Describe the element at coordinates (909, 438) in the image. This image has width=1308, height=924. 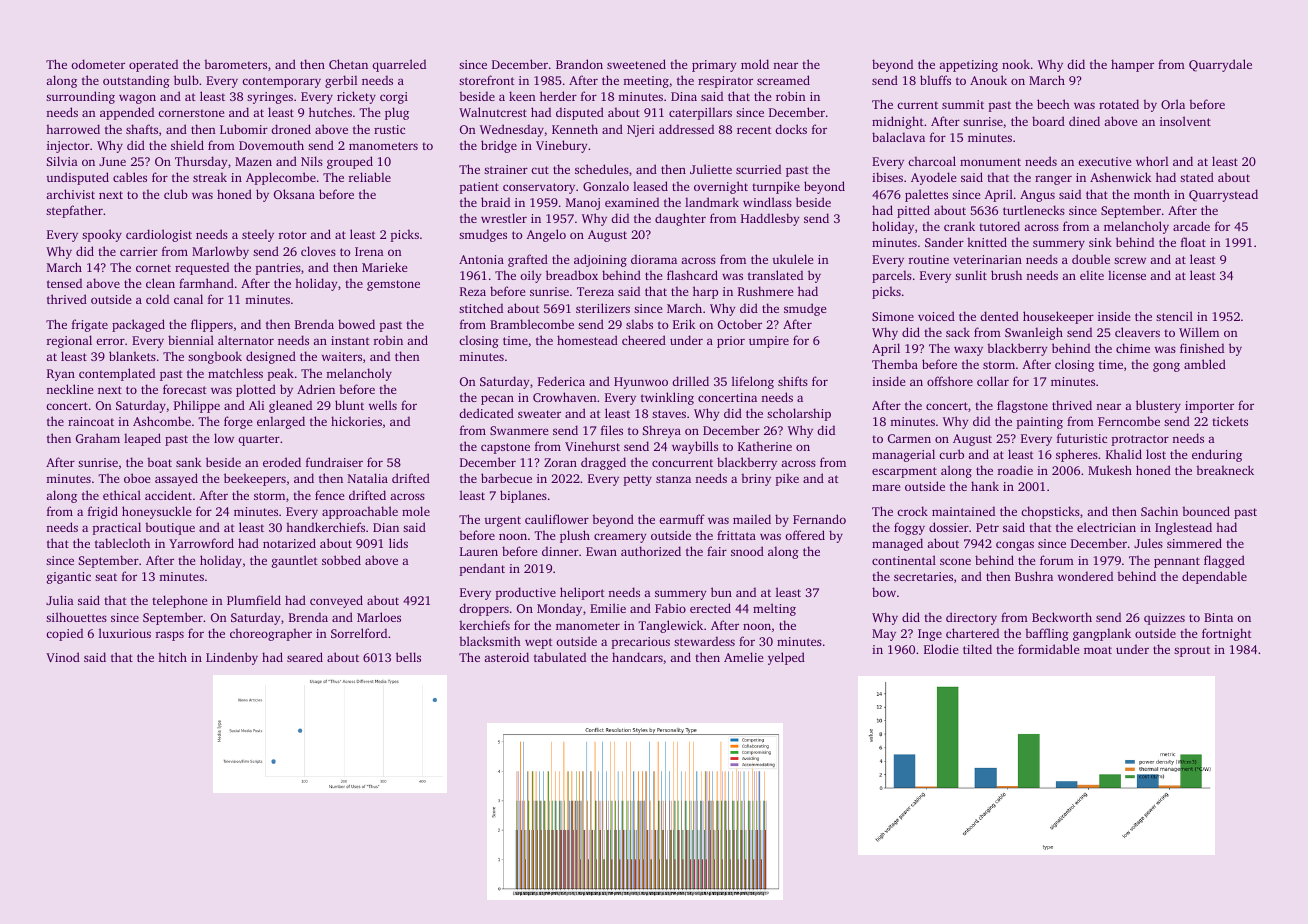
I see `Carmen` at that location.
